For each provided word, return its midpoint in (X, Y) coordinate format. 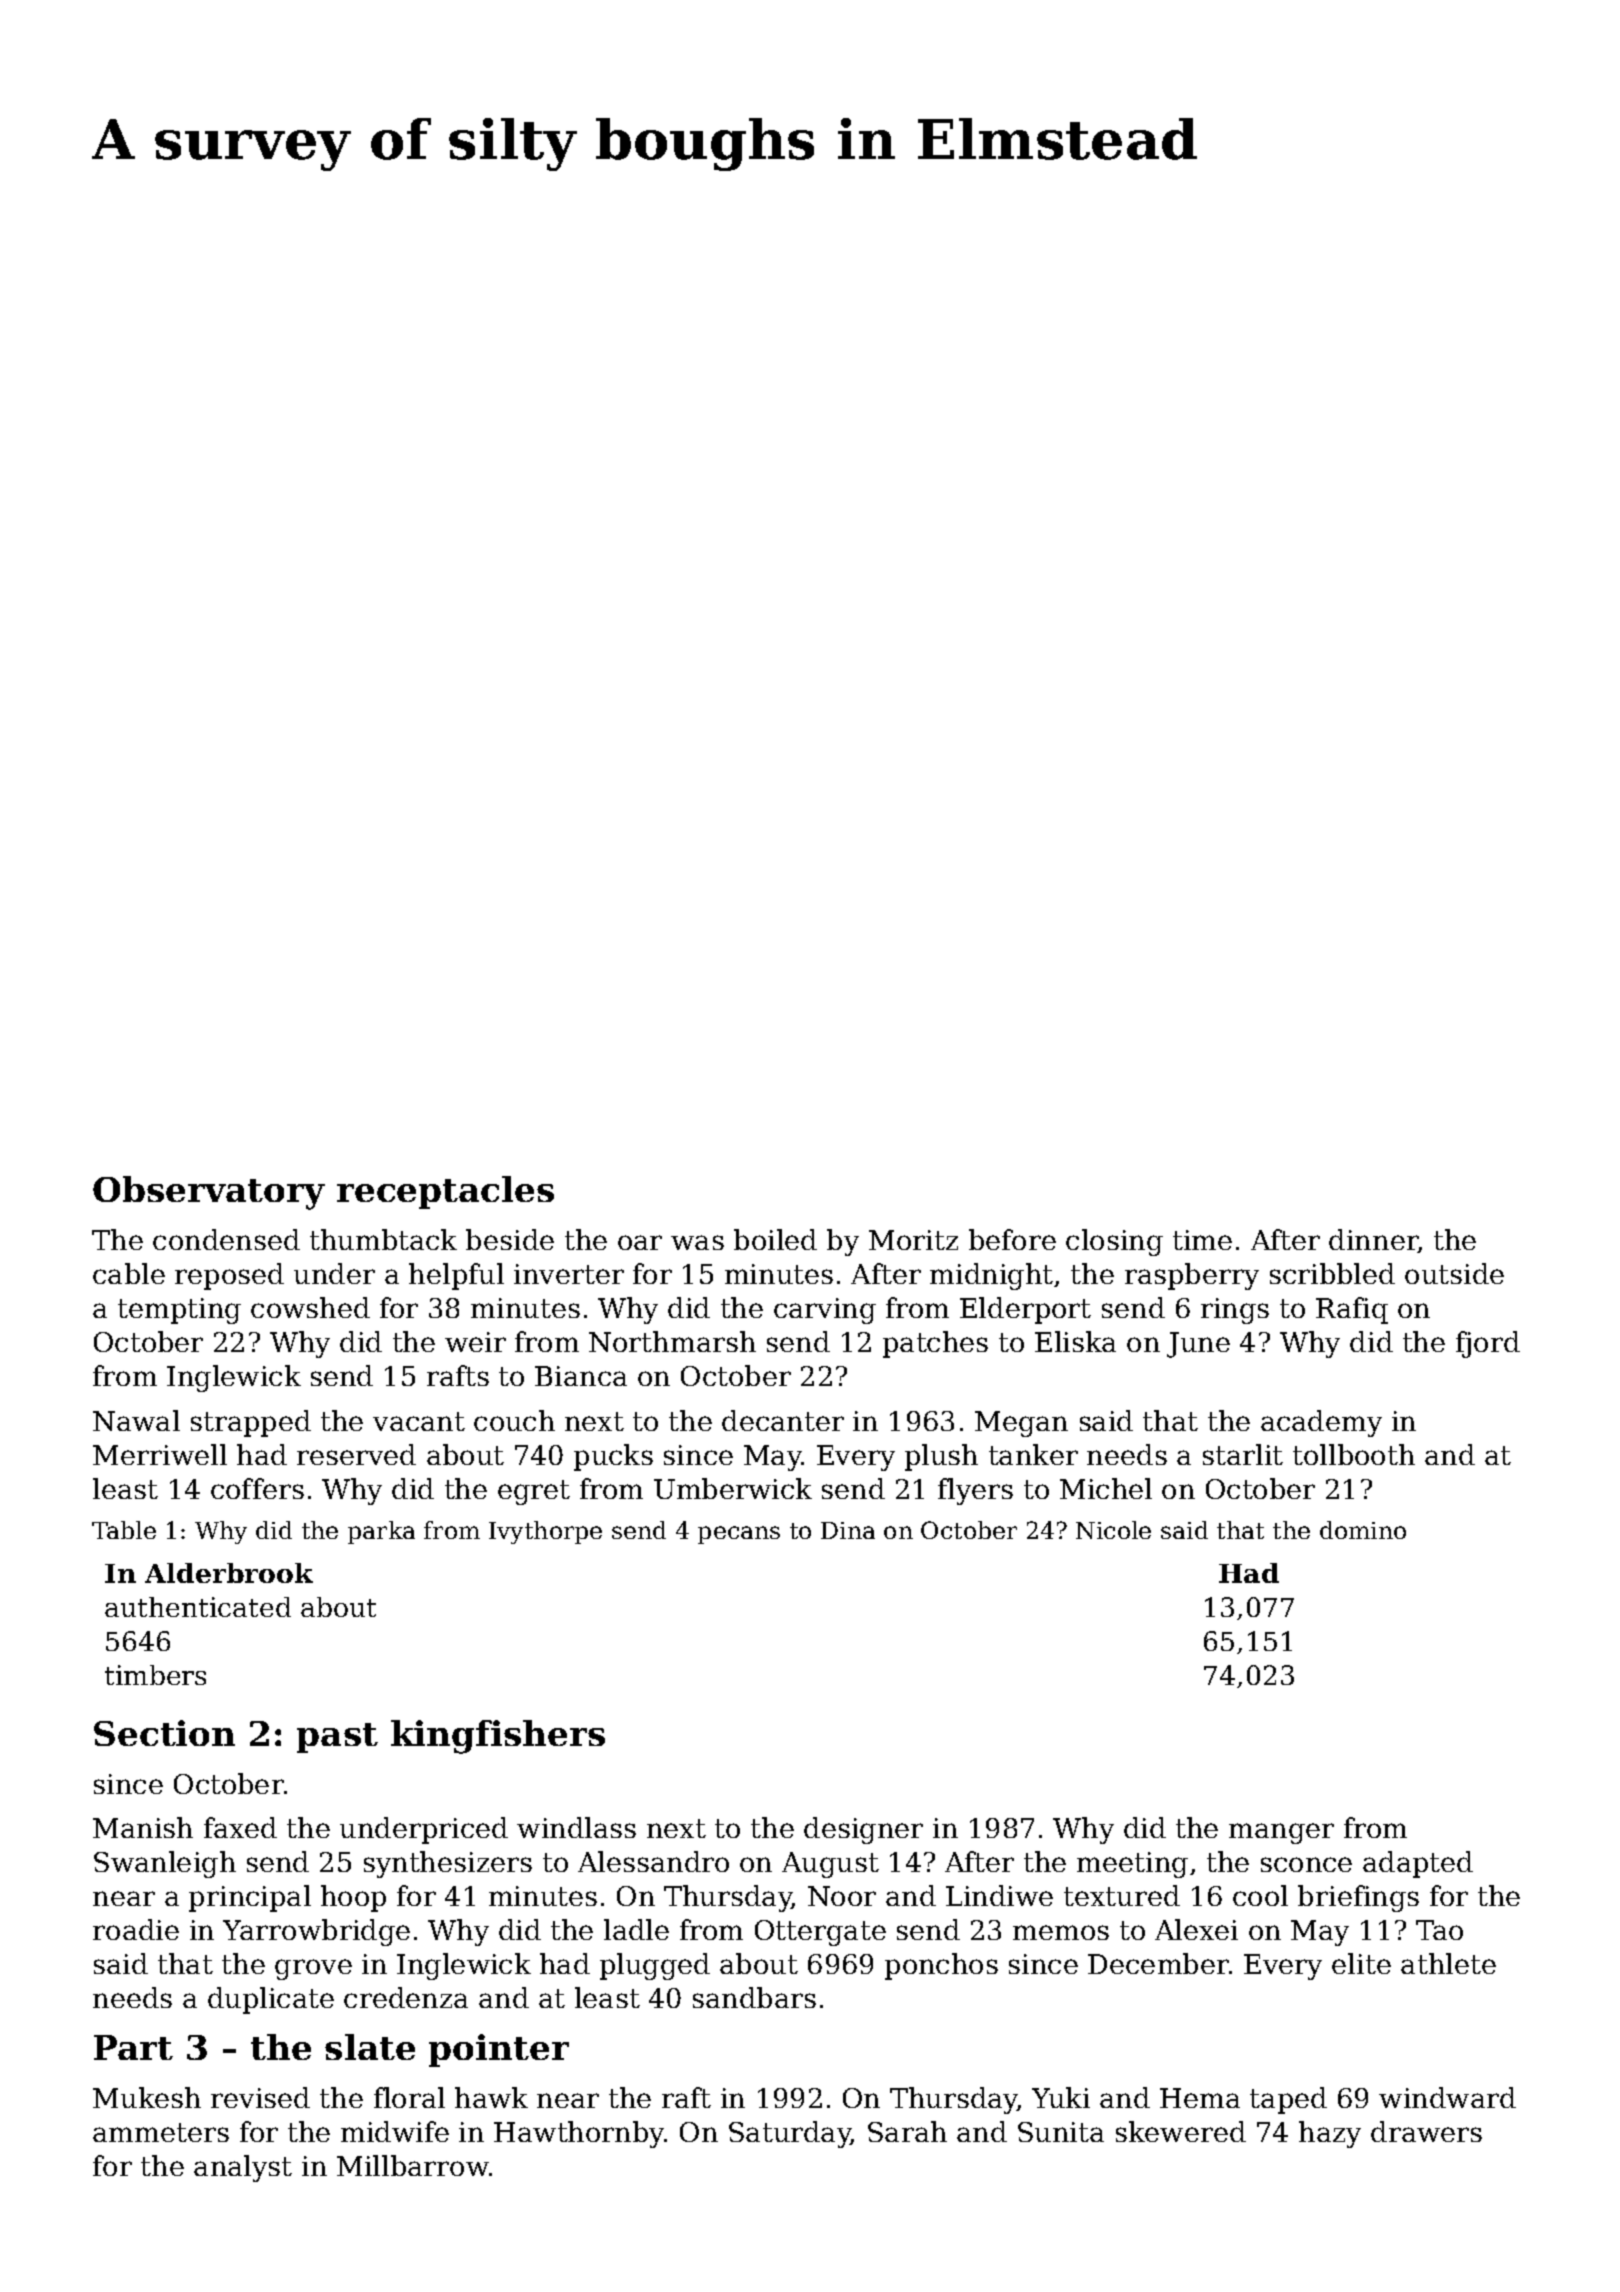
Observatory (209, 1193)
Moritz (913, 1240)
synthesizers (448, 1864)
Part (133, 2047)
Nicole (1113, 1530)
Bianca (581, 1376)
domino (1363, 1530)
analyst (243, 2168)
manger (1281, 1833)
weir (475, 1342)
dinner (1373, 1241)
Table (124, 1530)
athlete (1448, 1963)
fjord (1488, 1344)
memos (1061, 1932)
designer (863, 1830)
